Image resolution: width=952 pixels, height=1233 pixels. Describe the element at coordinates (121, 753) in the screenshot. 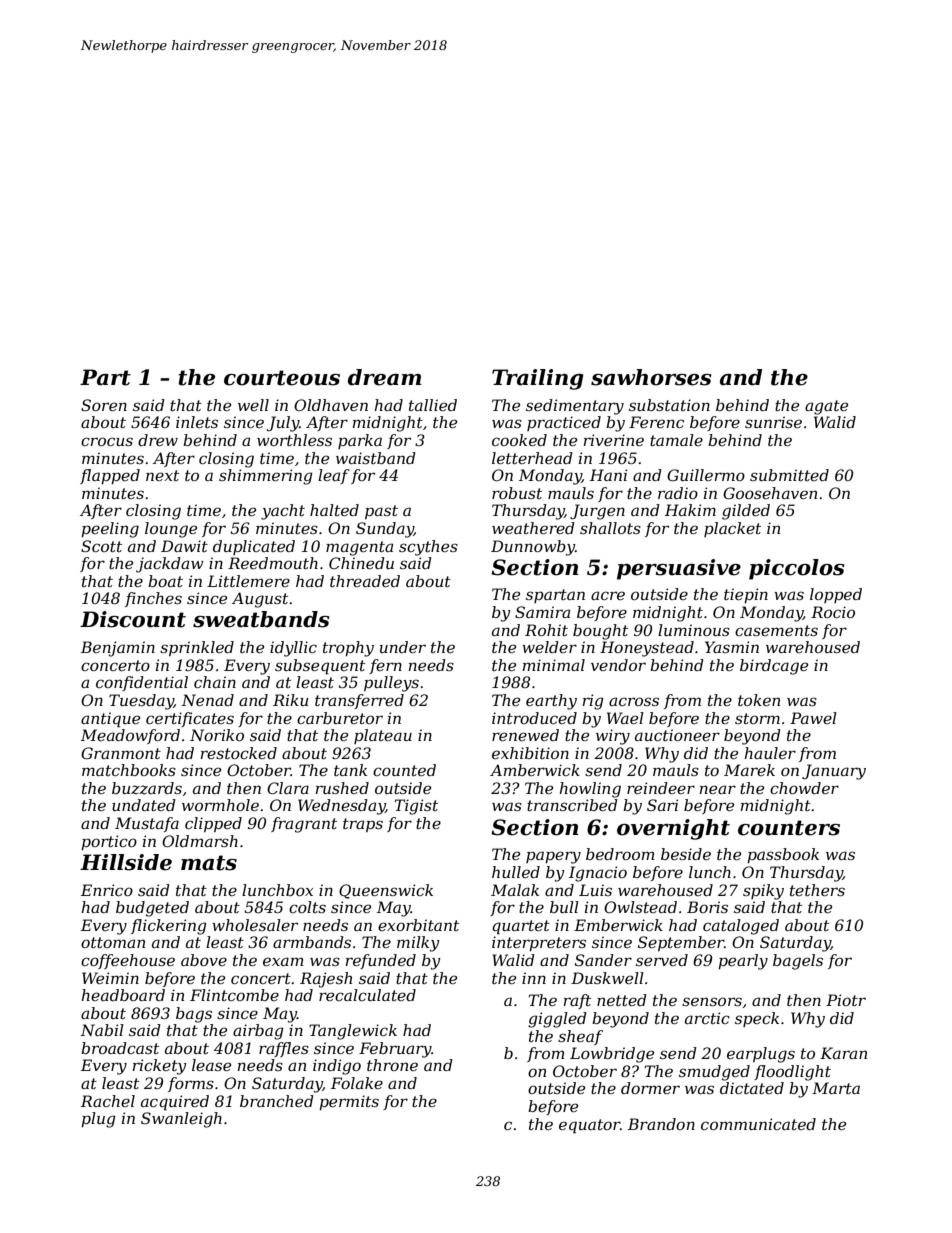

I see `Granmont` at that location.
